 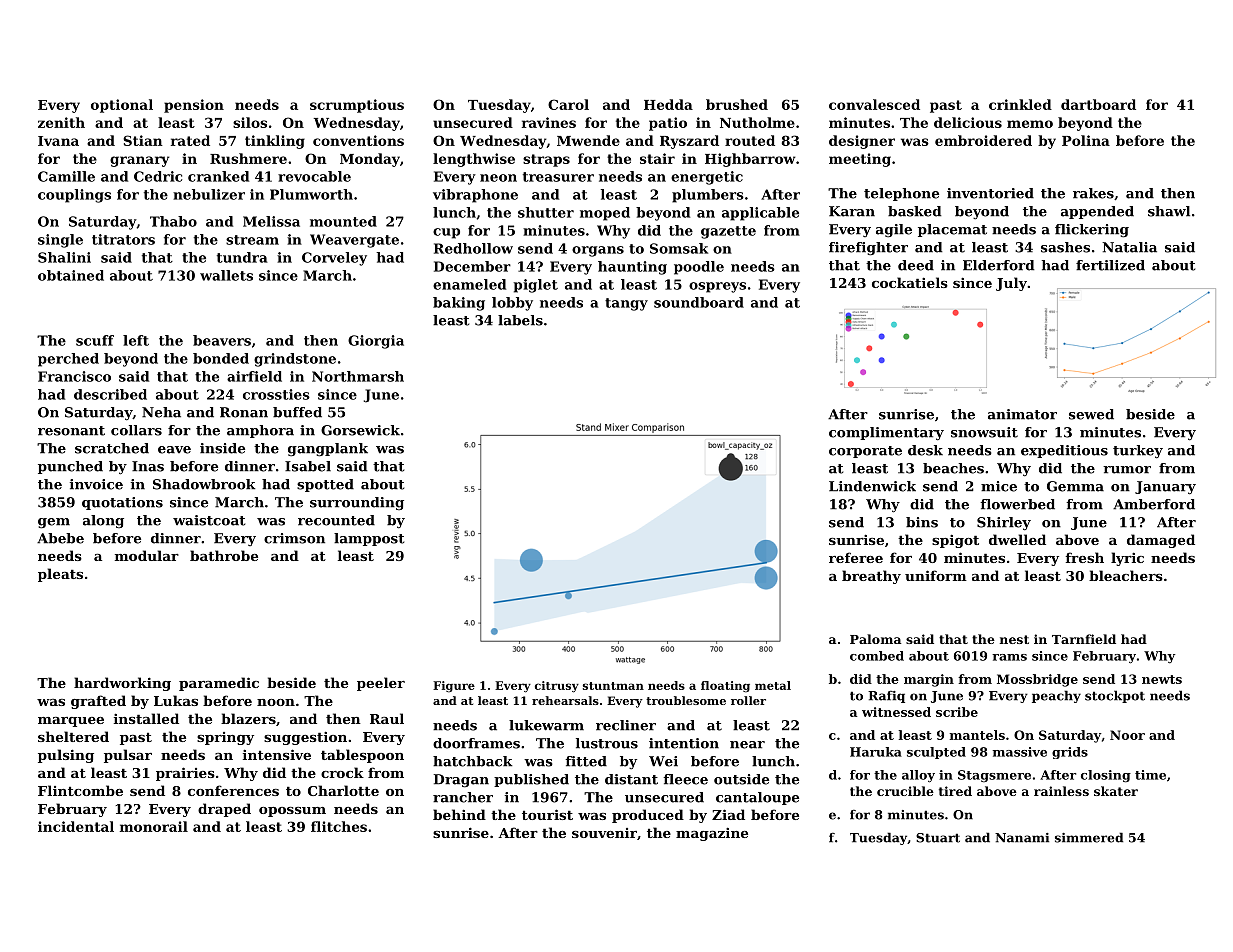 What do you see at coordinates (896, 712) in the page?
I see `witnessed` at bounding box center [896, 712].
